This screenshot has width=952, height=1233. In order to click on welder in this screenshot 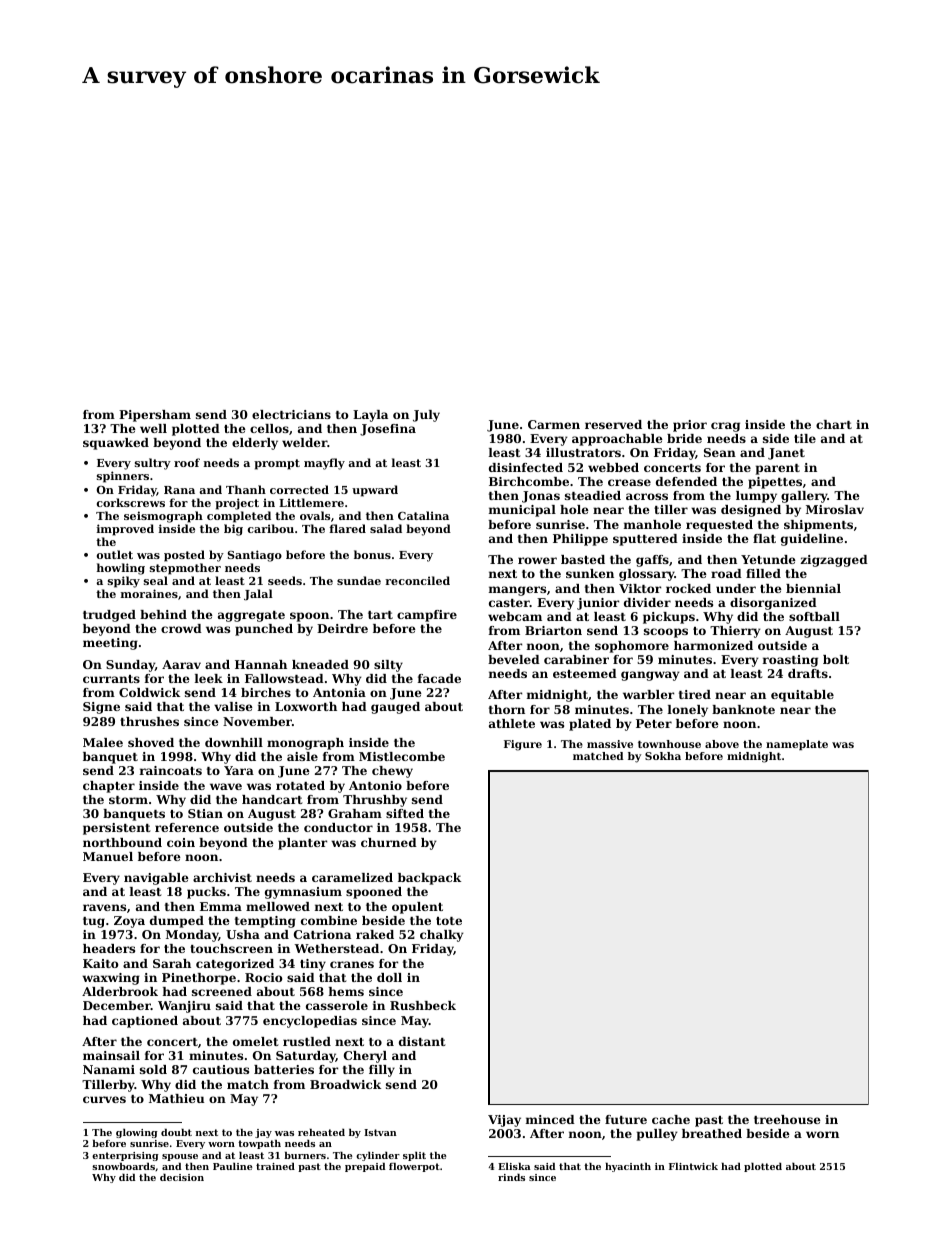, I will do `click(304, 442)`.
